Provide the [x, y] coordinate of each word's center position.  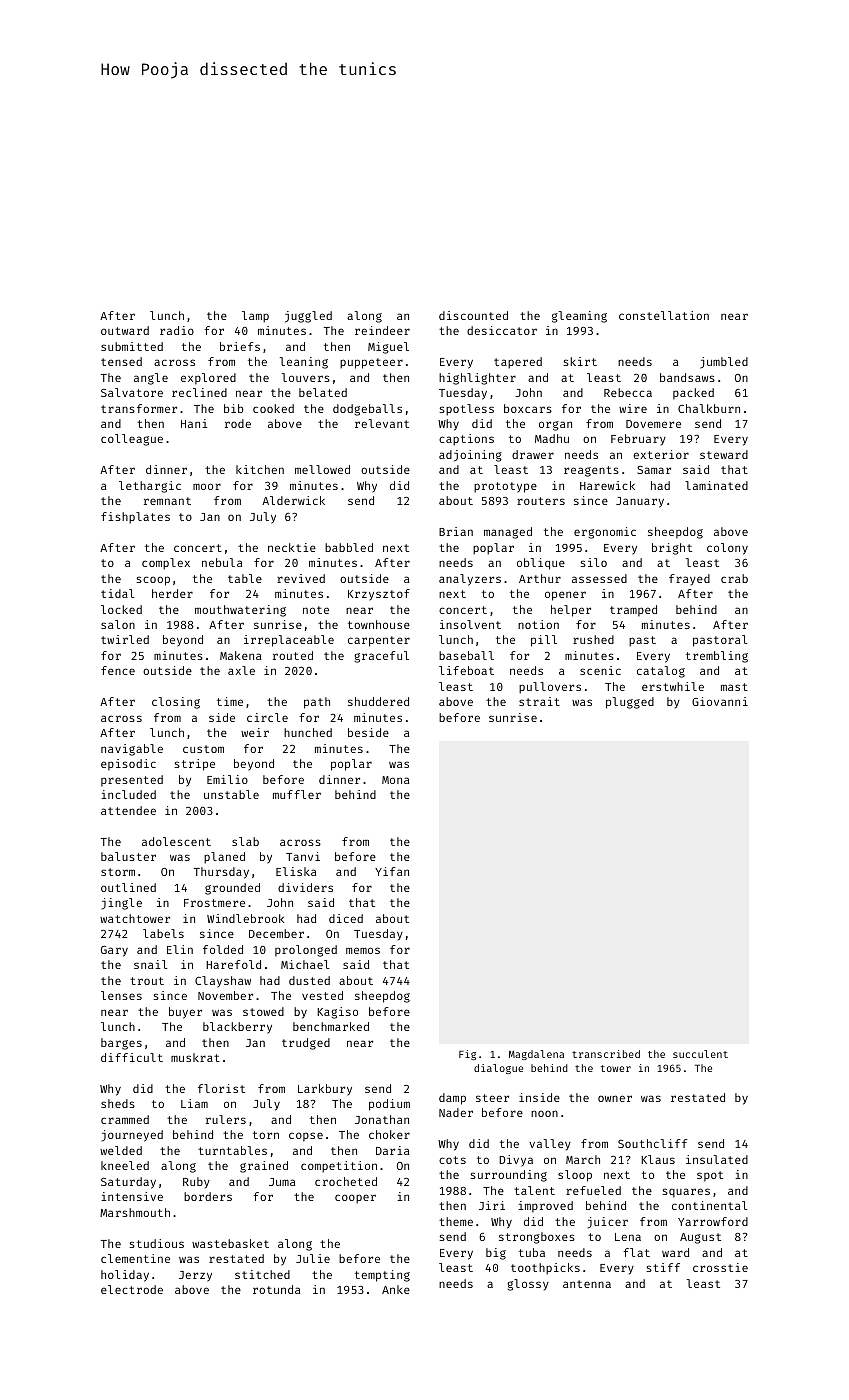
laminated [716, 485]
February [638, 440]
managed [508, 533]
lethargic [150, 487]
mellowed [322, 469]
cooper [355, 1199]
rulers [226, 1119]
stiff [663, 1267]
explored [208, 379]
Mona [395, 780]
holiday [125, 1276]
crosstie [720, 1267]
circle [267, 717]
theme [456, 1221]
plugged [630, 703]
